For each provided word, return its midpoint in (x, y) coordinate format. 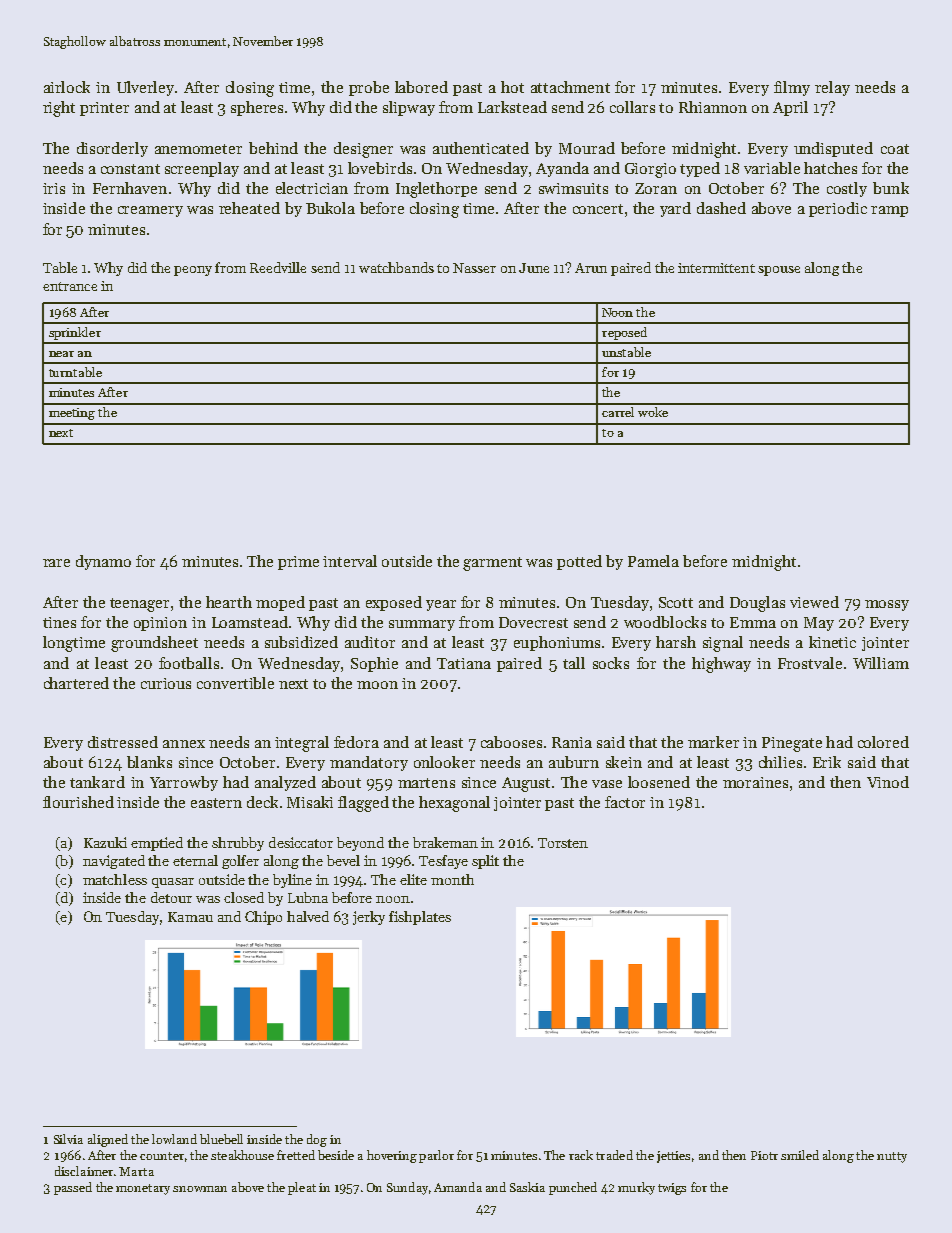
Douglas (757, 604)
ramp (889, 211)
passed (73, 1188)
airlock (67, 87)
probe (369, 88)
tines (59, 622)
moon (377, 685)
